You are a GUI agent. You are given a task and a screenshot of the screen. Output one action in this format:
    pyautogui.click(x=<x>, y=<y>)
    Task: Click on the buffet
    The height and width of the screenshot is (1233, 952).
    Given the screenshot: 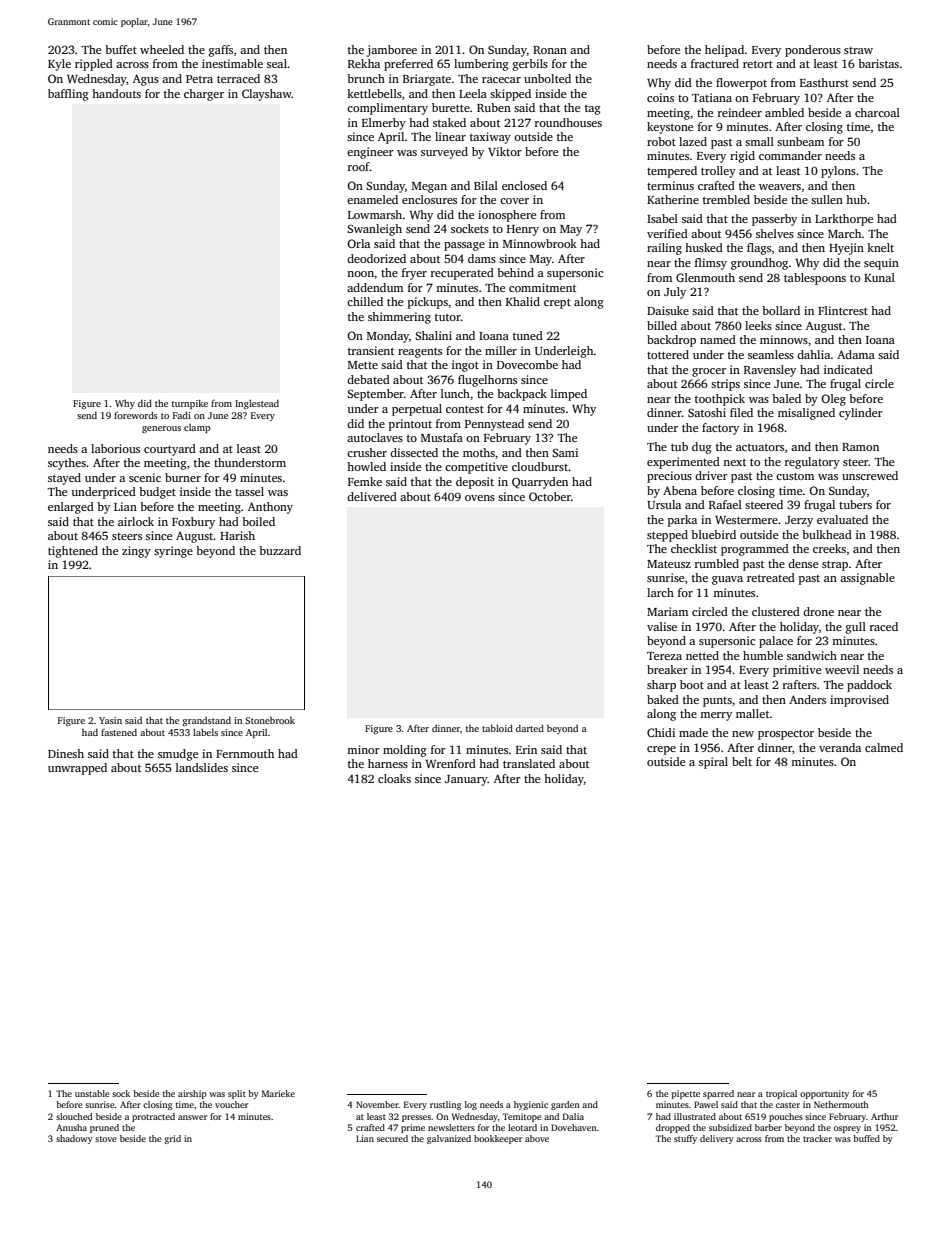 What is the action you would take?
    pyautogui.click(x=121, y=49)
